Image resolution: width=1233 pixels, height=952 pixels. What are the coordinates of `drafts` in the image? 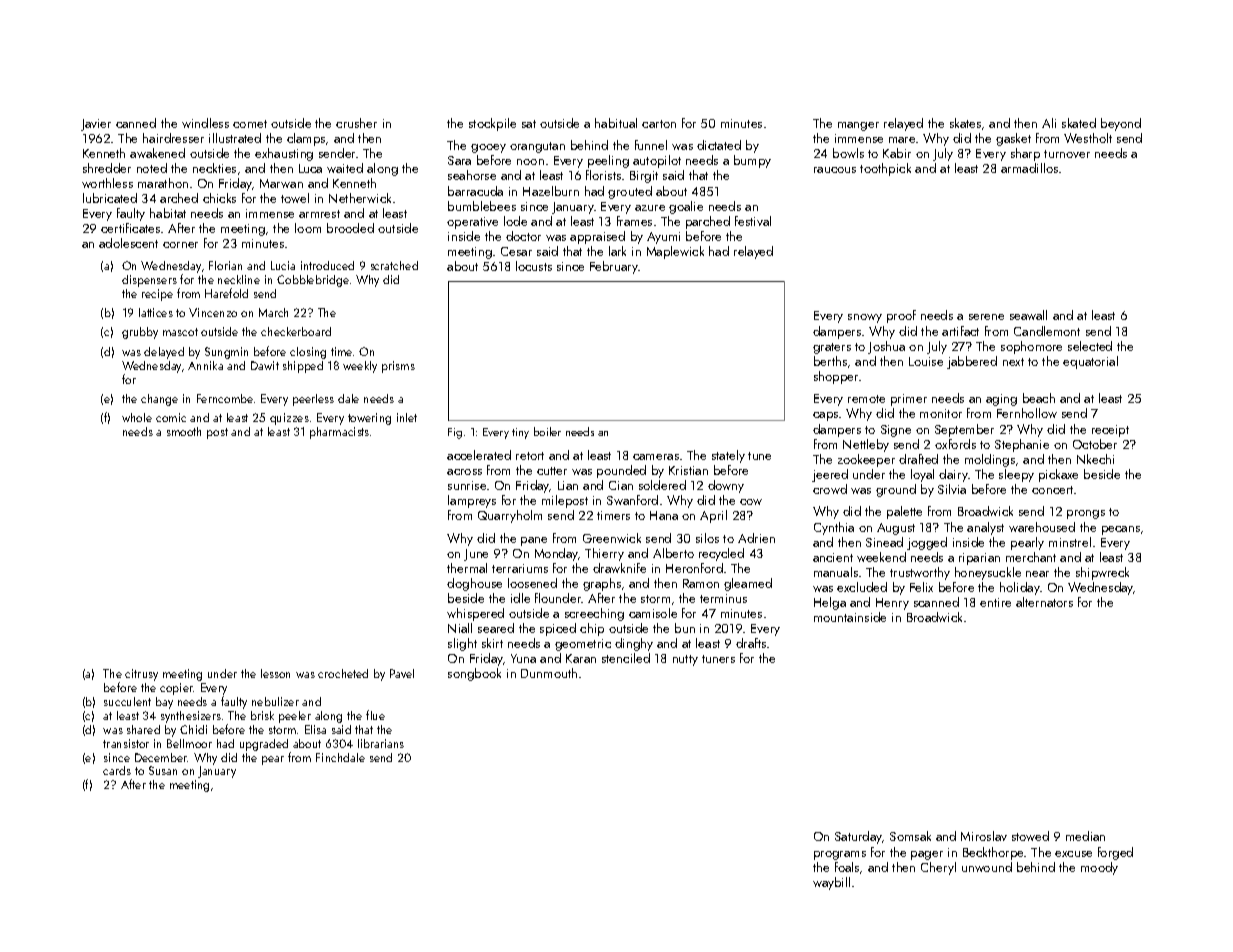 It's located at (751, 643).
